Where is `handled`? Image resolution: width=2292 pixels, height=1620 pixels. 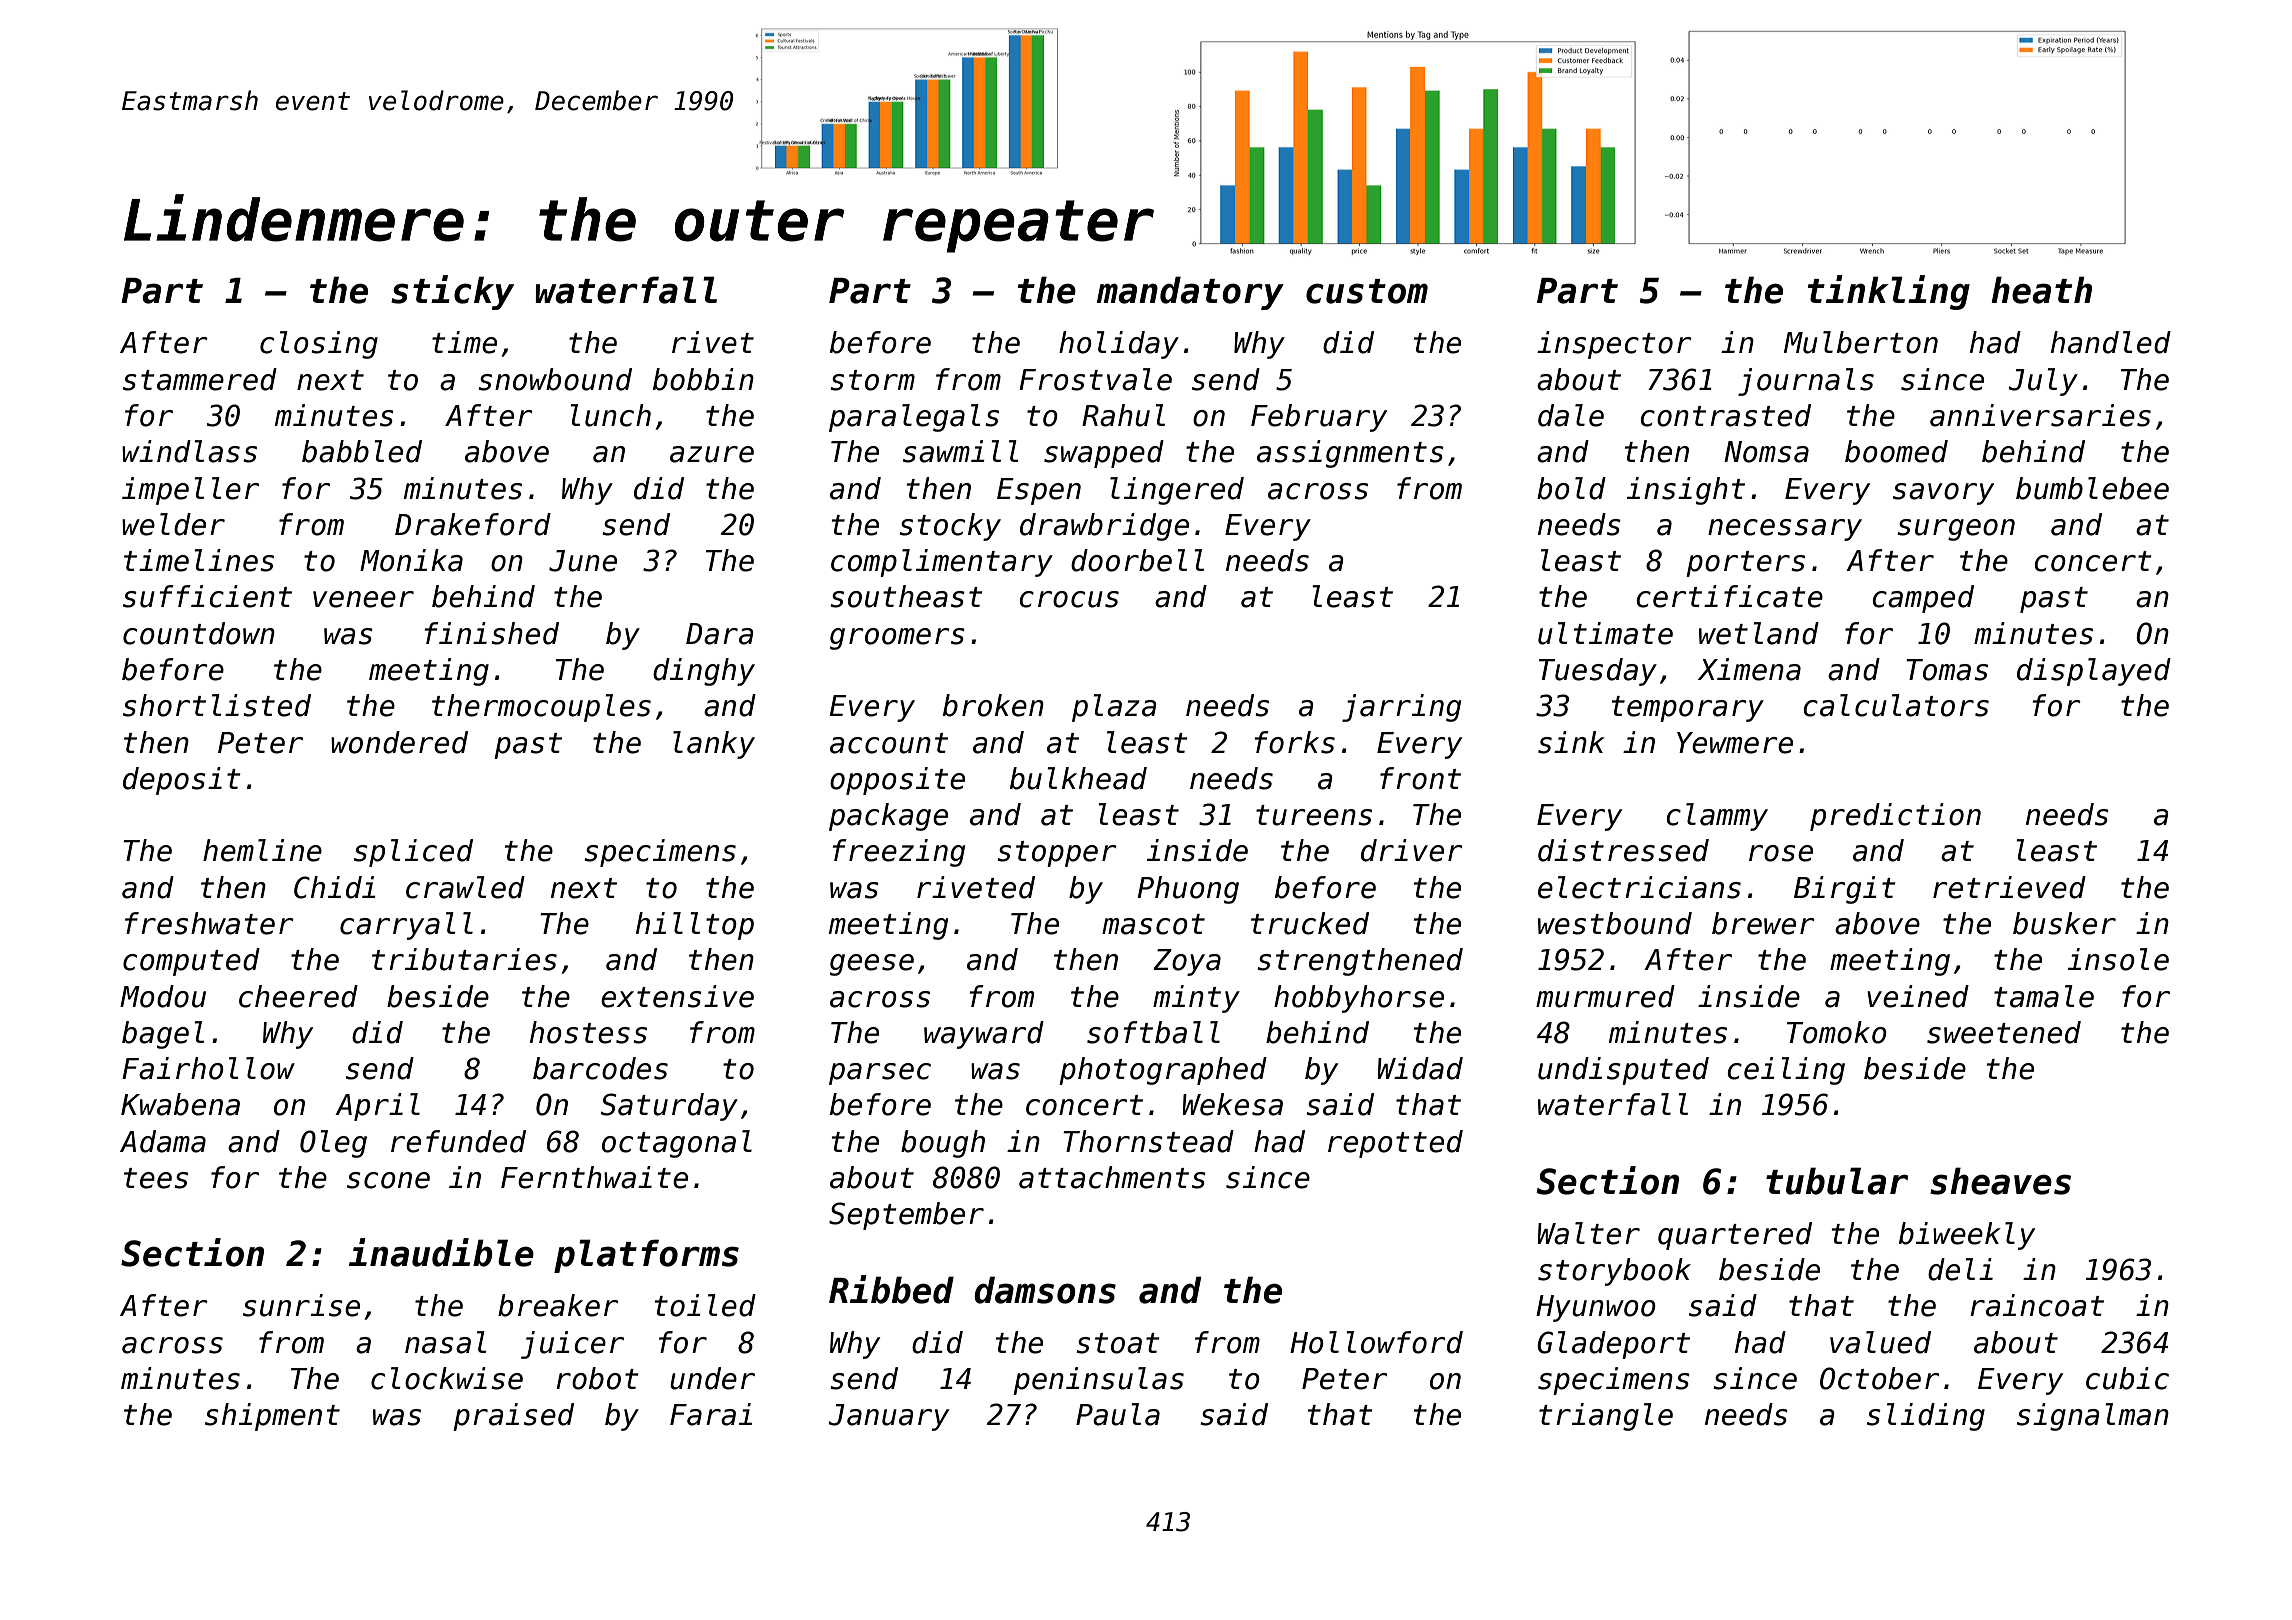
handled is located at coordinates (2111, 342).
